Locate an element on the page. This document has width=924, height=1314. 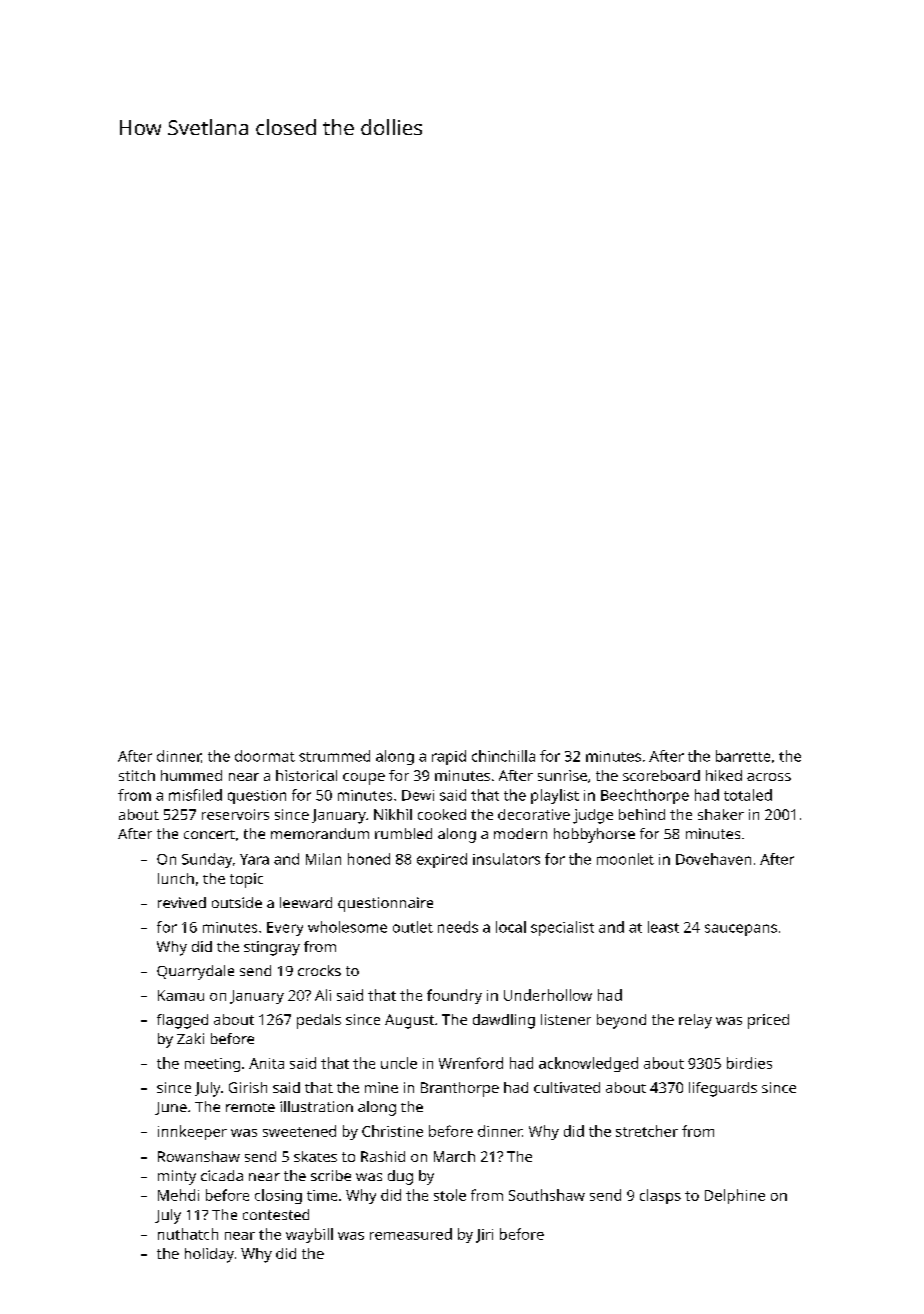
Girish is located at coordinates (248, 1087).
